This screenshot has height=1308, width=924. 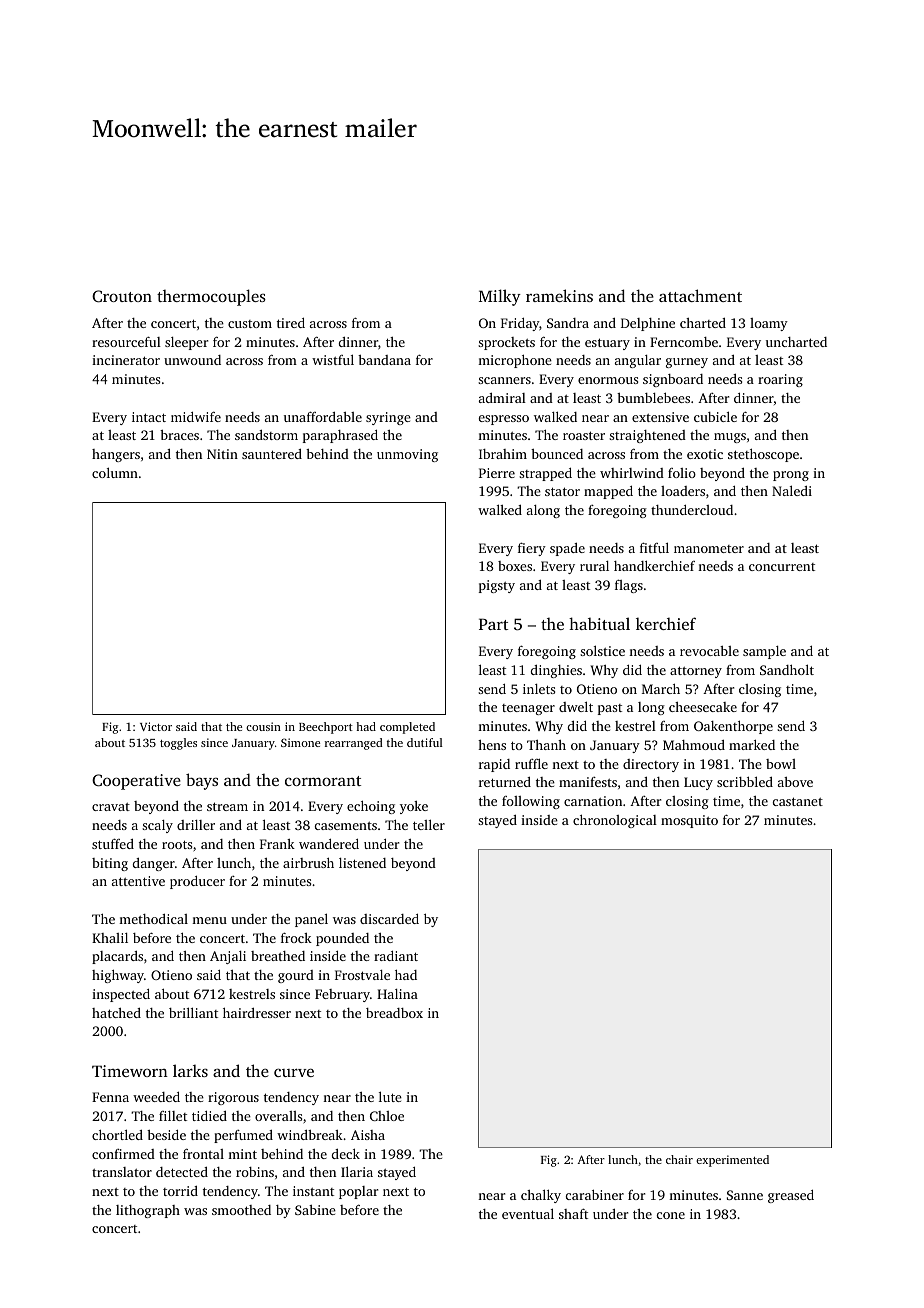 What do you see at coordinates (700, 295) in the screenshot?
I see `attachment` at bounding box center [700, 295].
